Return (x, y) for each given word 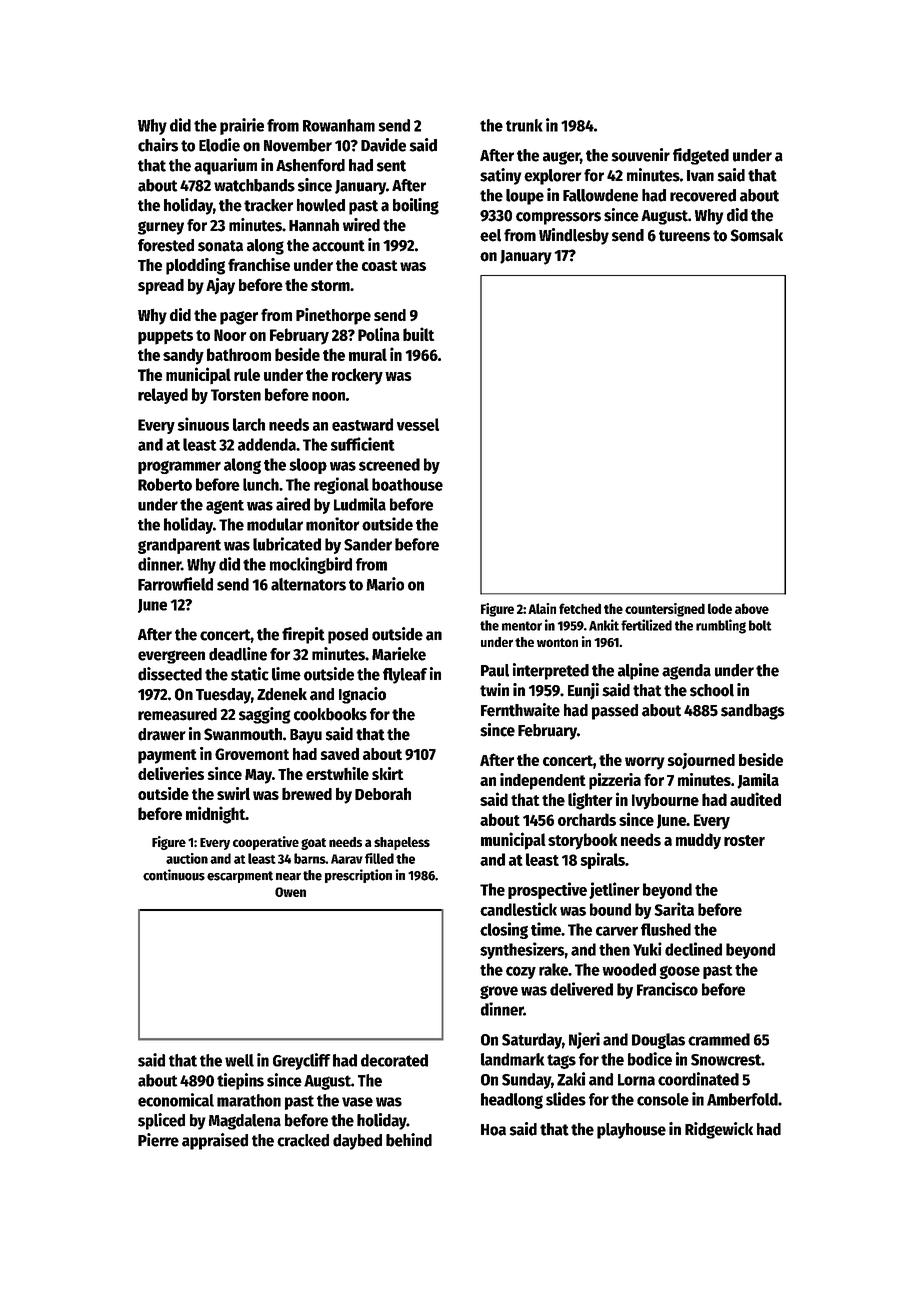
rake (553, 969)
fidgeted (701, 156)
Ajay (220, 286)
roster (744, 840)
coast (380, 265)
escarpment (240, 877)
